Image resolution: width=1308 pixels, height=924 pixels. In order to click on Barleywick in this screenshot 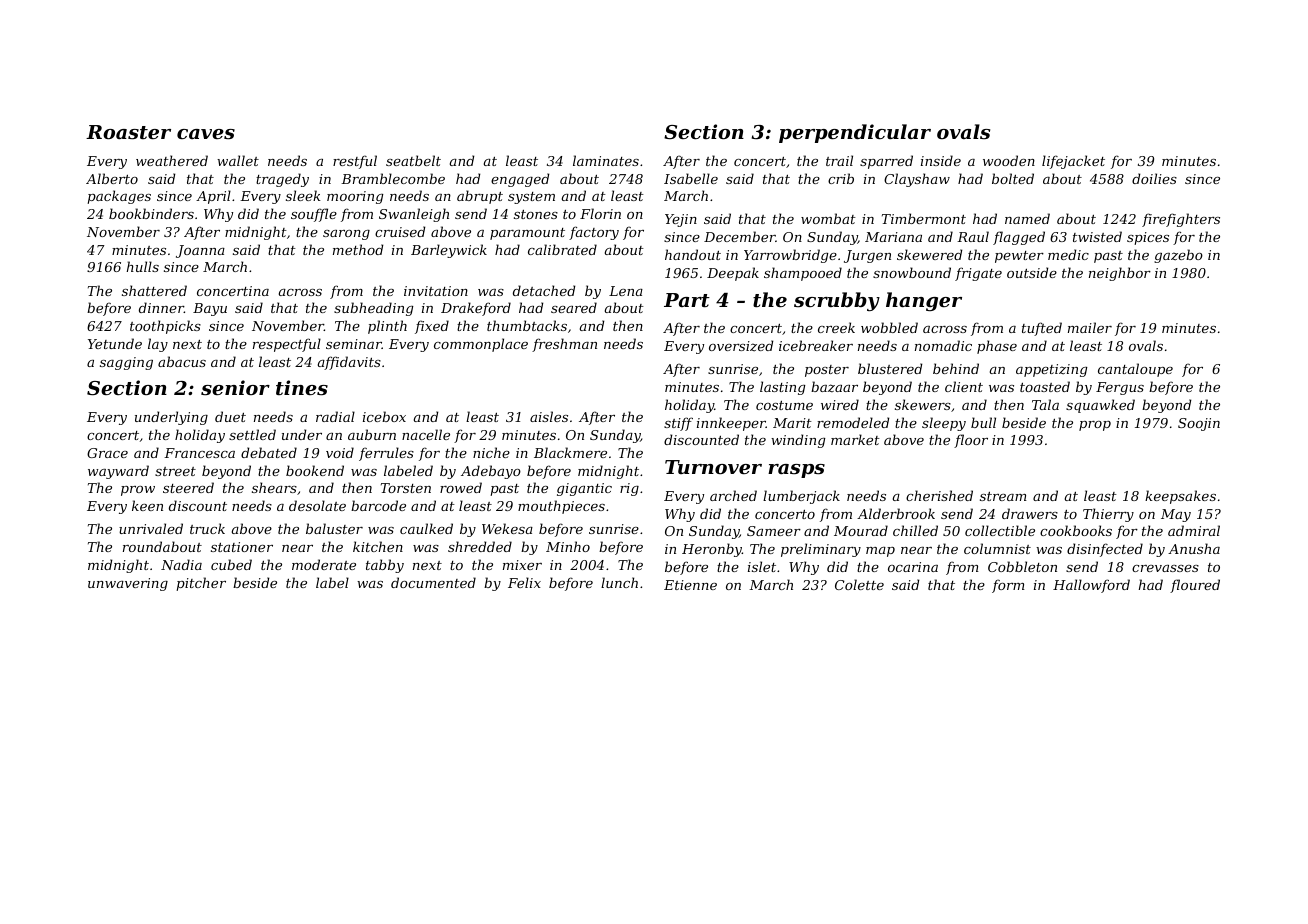, I will do `click(449, 251)`.
